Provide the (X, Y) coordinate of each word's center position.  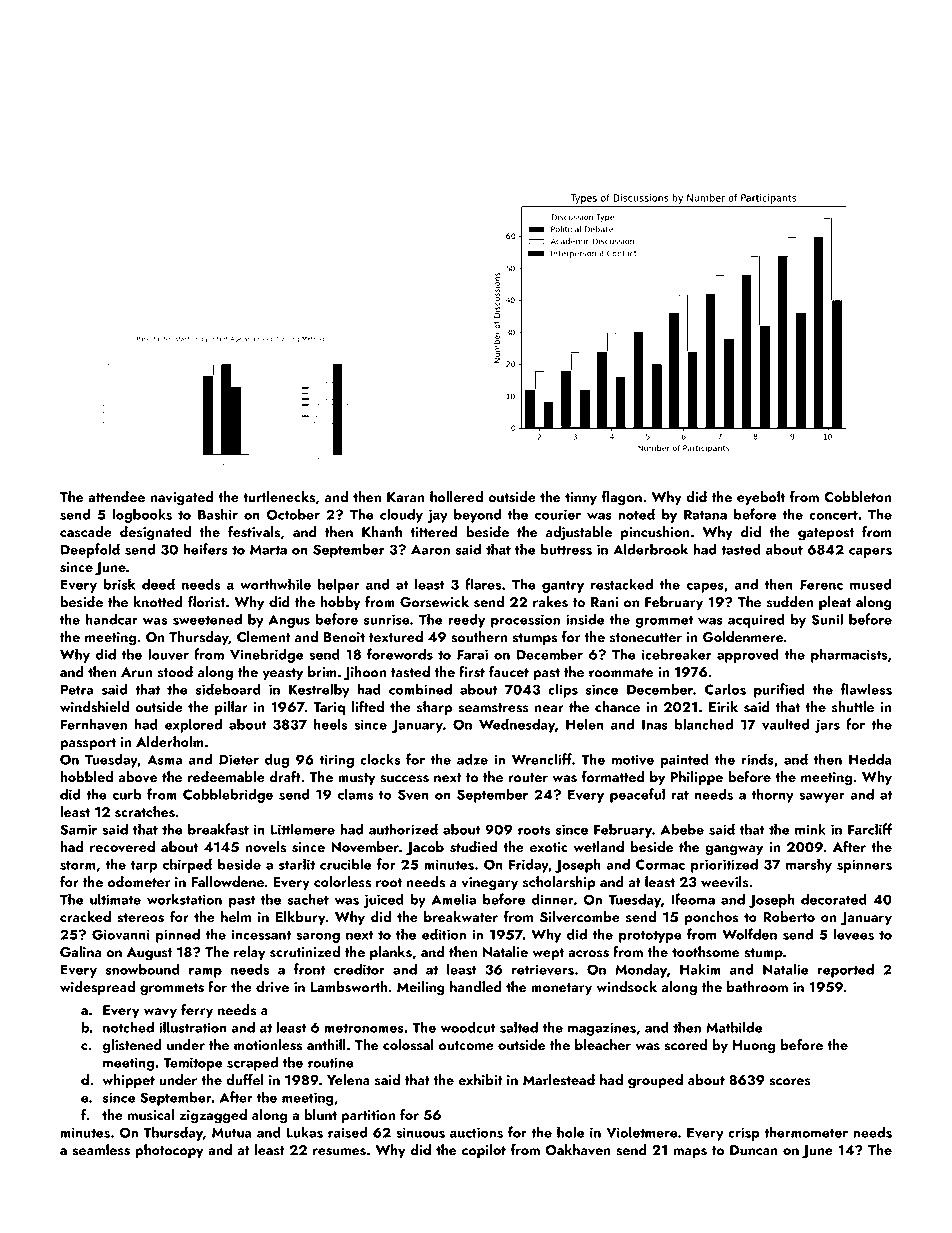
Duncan (754, 1150)
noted (636, 514)
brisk (119, 584)
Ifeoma (693, 899)
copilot (484, 1151)
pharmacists (849, 655)
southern (479, 637)
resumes (339, 1152)
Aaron (430, 549)
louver (168, 654)
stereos (140, 918)
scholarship (559, 883)
